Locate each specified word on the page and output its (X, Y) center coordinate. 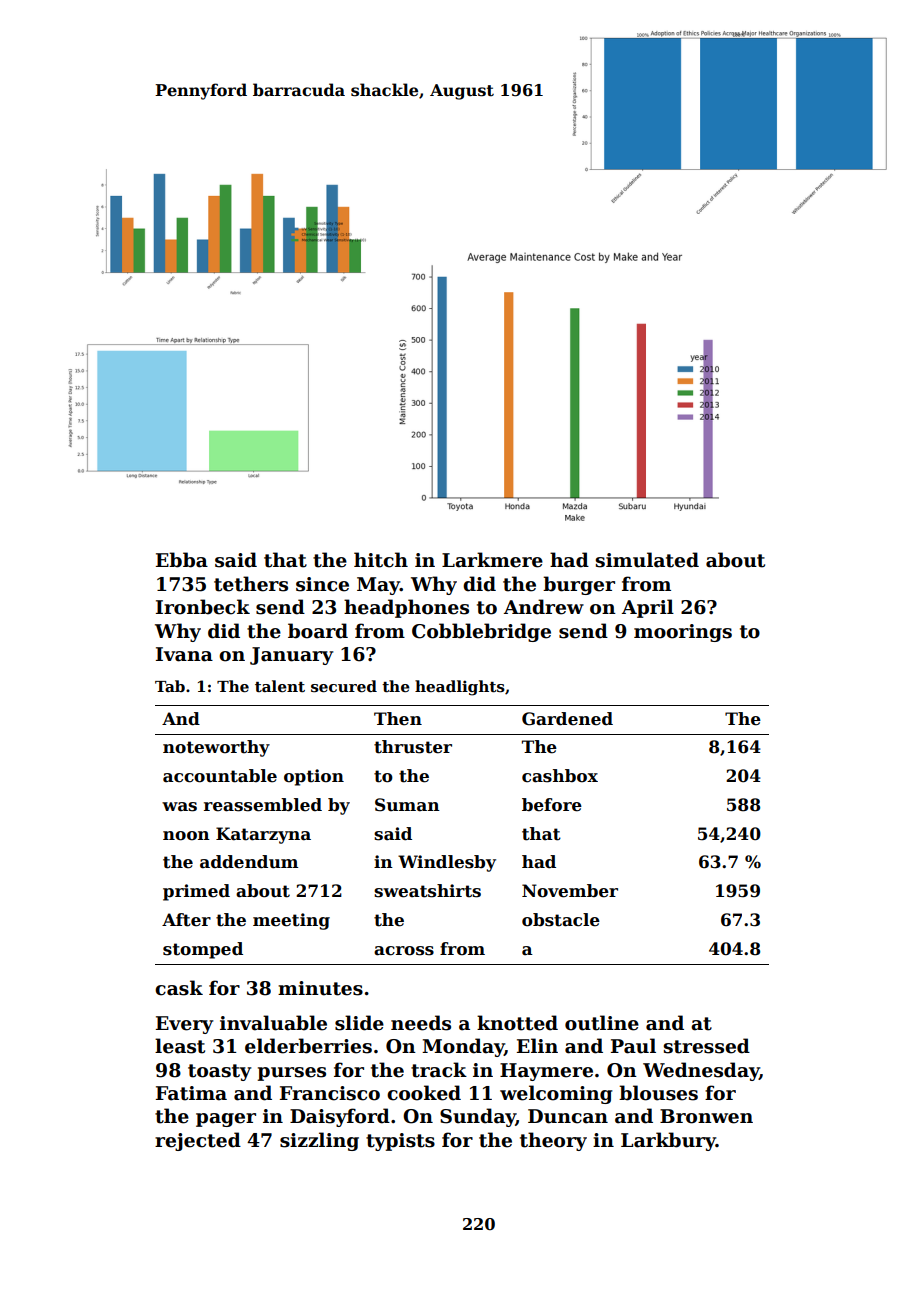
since (322, 584)
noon (186, 836)
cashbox (560, 776)
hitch (381, 560)
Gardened (567, 719)
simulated (647, 560)
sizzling (319, 1141)
